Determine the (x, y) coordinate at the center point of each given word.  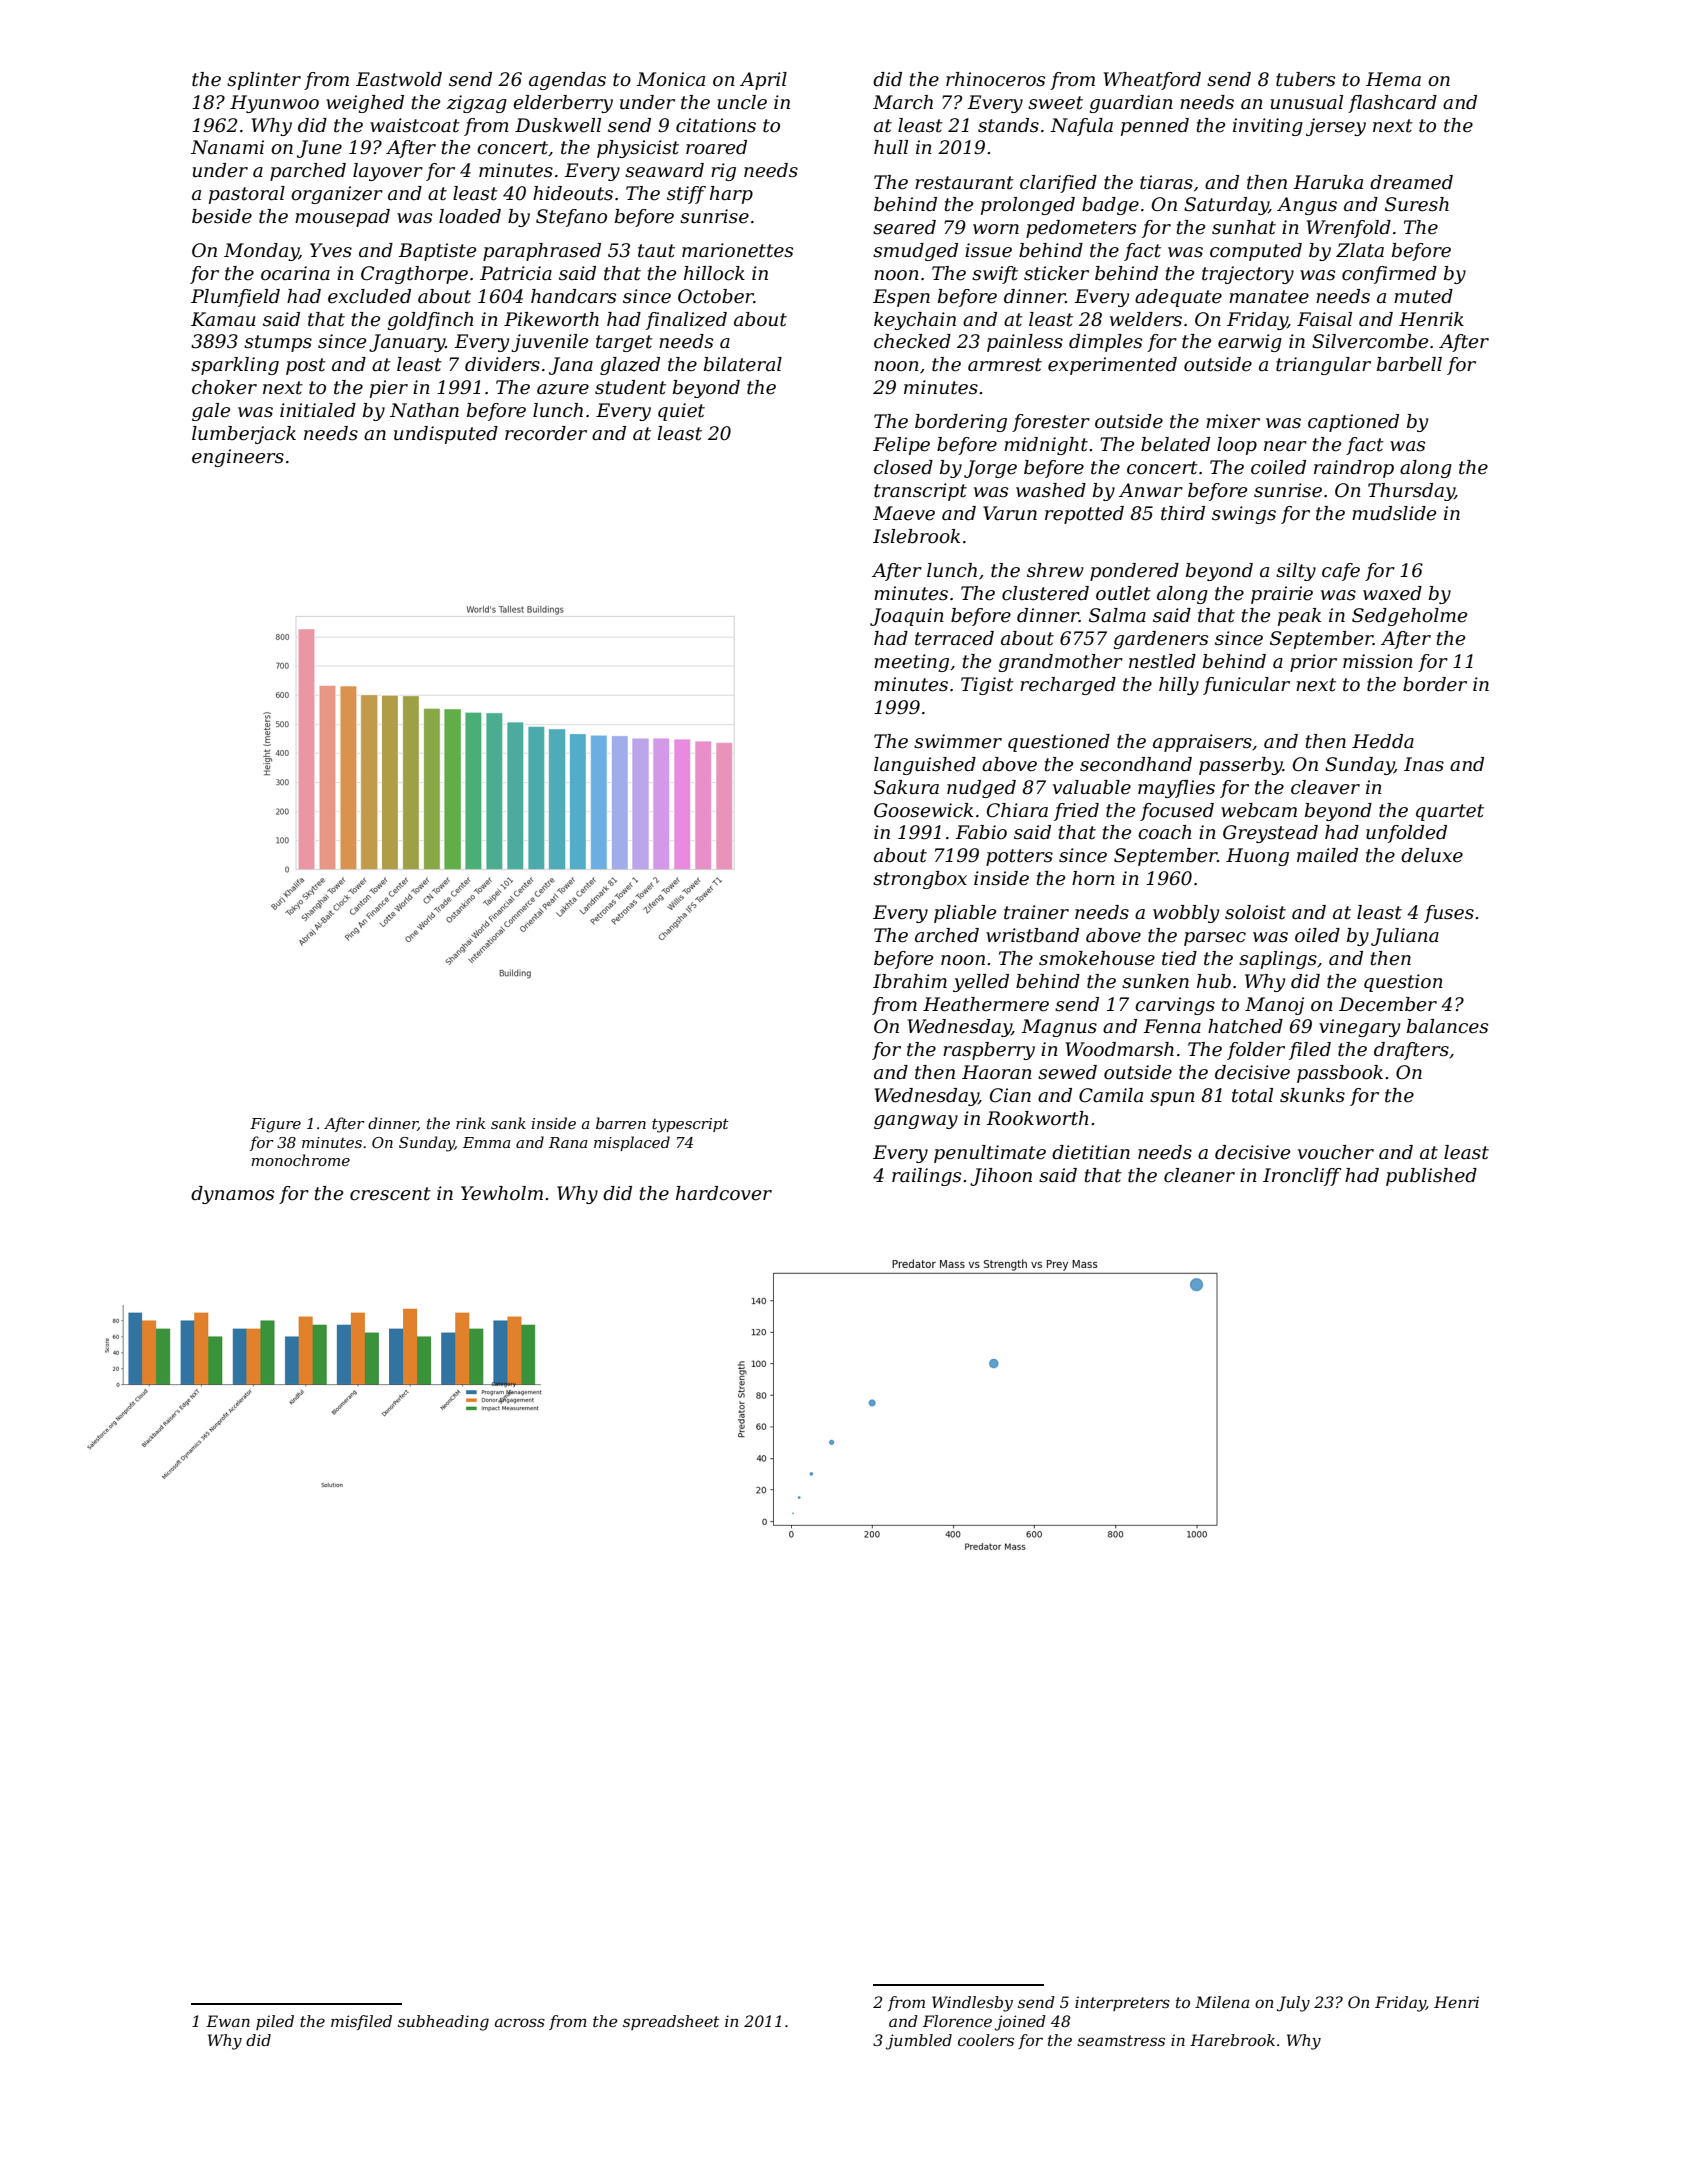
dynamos (232, 1195)
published (1431, 1177)
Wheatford (1152, 81)
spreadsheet (671, 2022)
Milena (1222, 2002)
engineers (238, 458)
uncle (742, 102)
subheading (443, 2023)
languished (925, 766)
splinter (264, 81)
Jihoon (1001, 1177)
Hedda (1383, 741)
